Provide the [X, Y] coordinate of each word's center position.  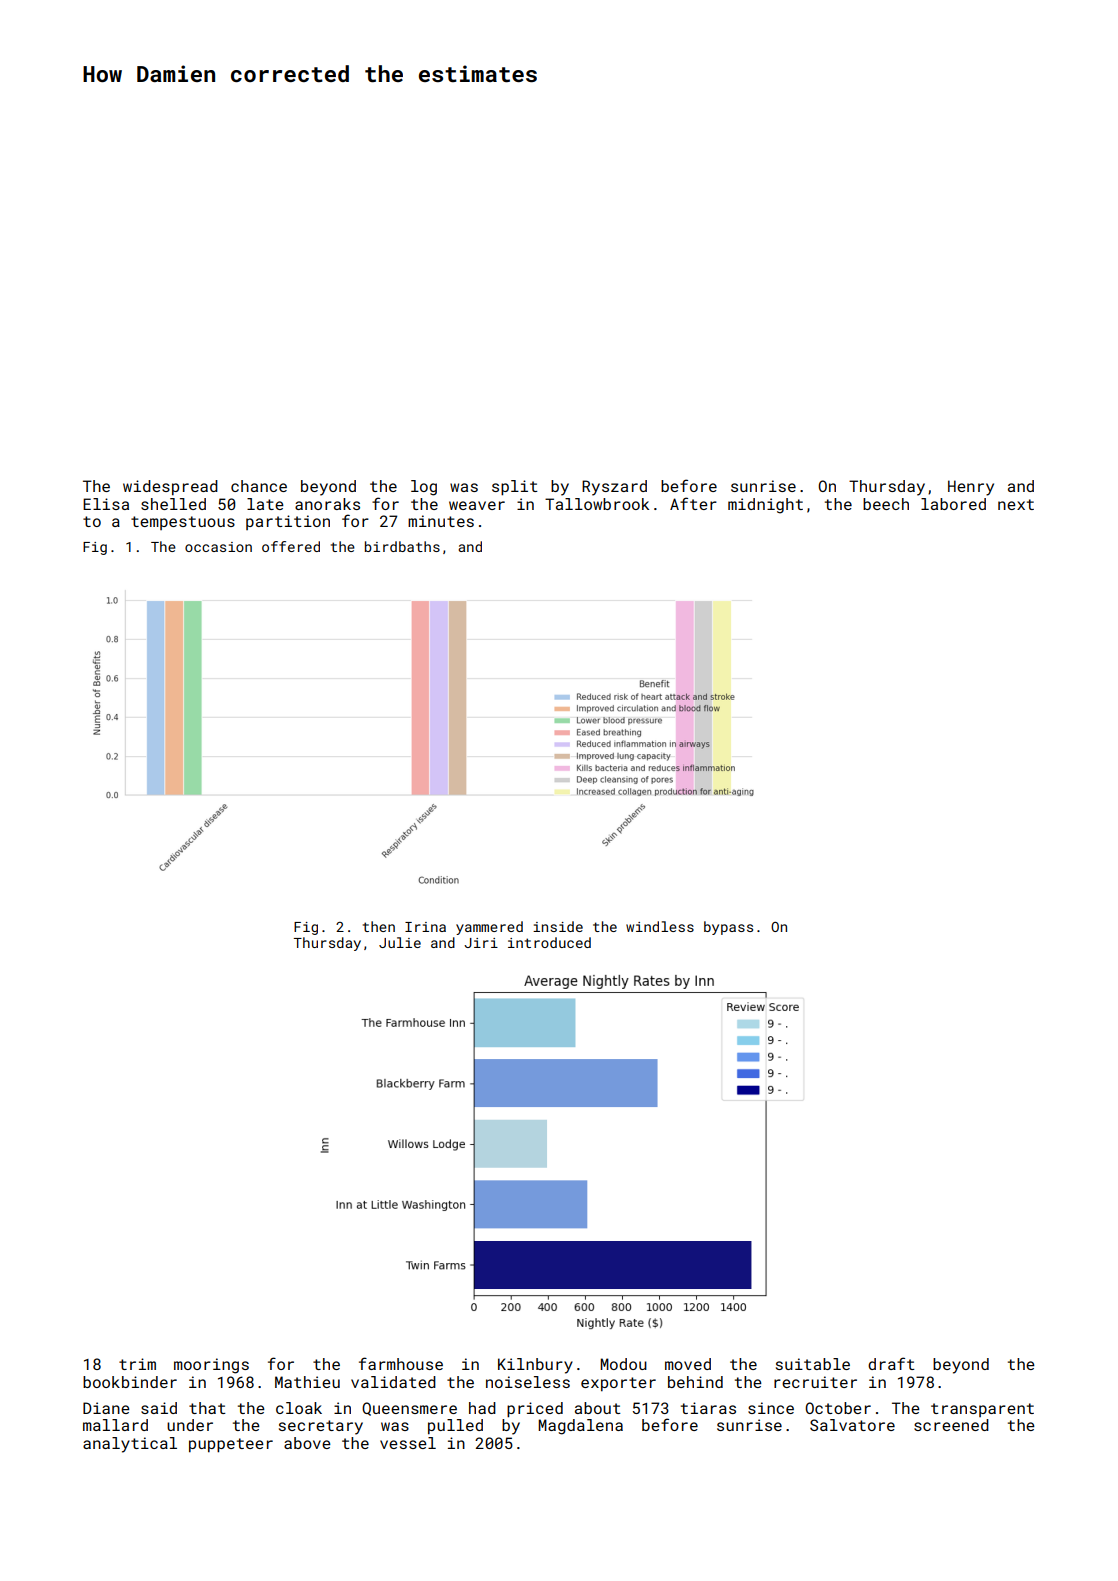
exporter [618, 1384]
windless [660, 926]
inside [558, 926]
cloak [299, 1408]
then [379, 926]
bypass [728, 928]
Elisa [106, 504]
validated [393, 1382]
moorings [211, 1366]
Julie [400, 942]
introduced [549, 942]
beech [886, 504]
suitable [813, 1364]
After [693, 503]
